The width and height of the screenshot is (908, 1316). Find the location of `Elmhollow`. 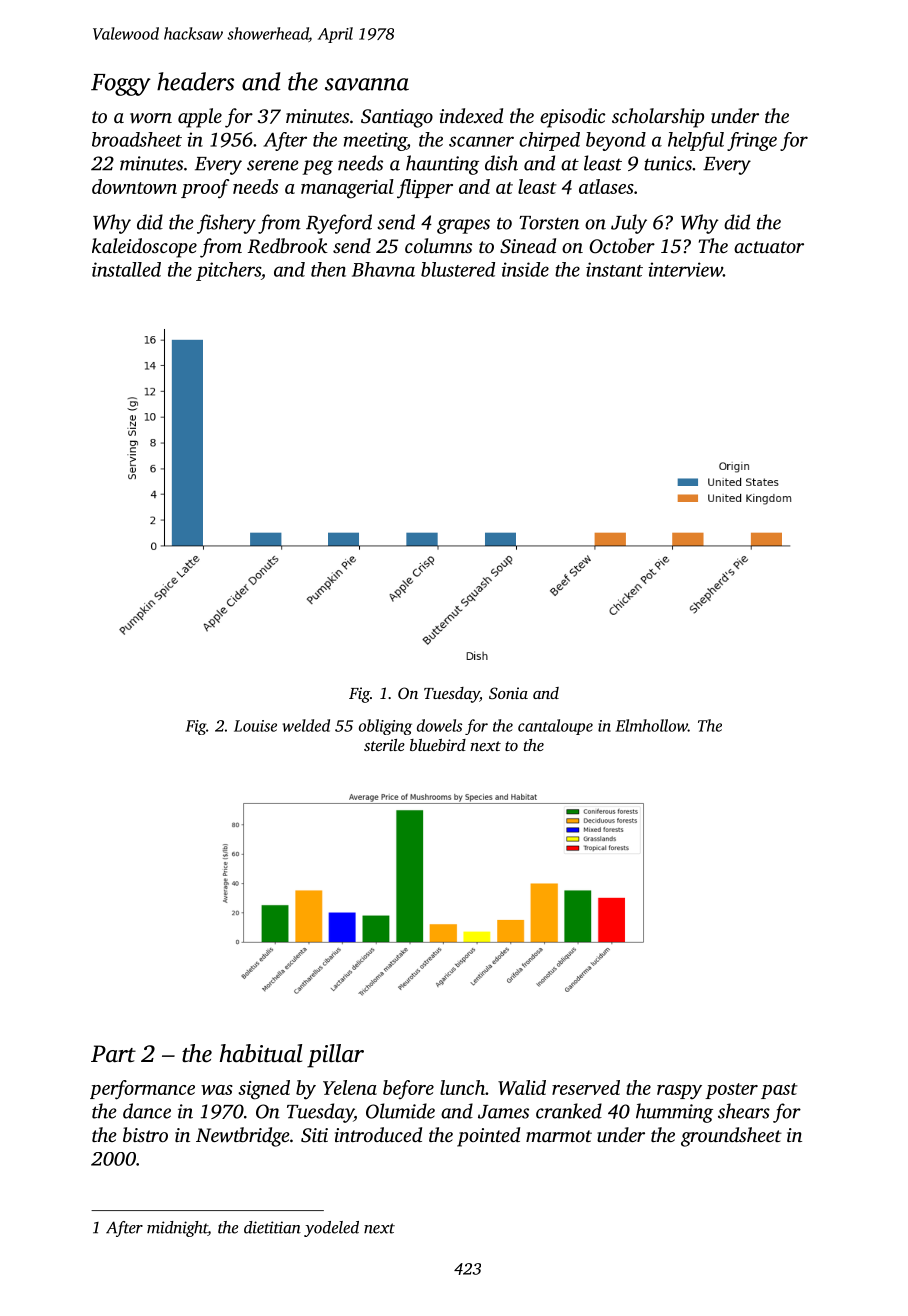

Elmhollow is located at coordinates (651, 725).
